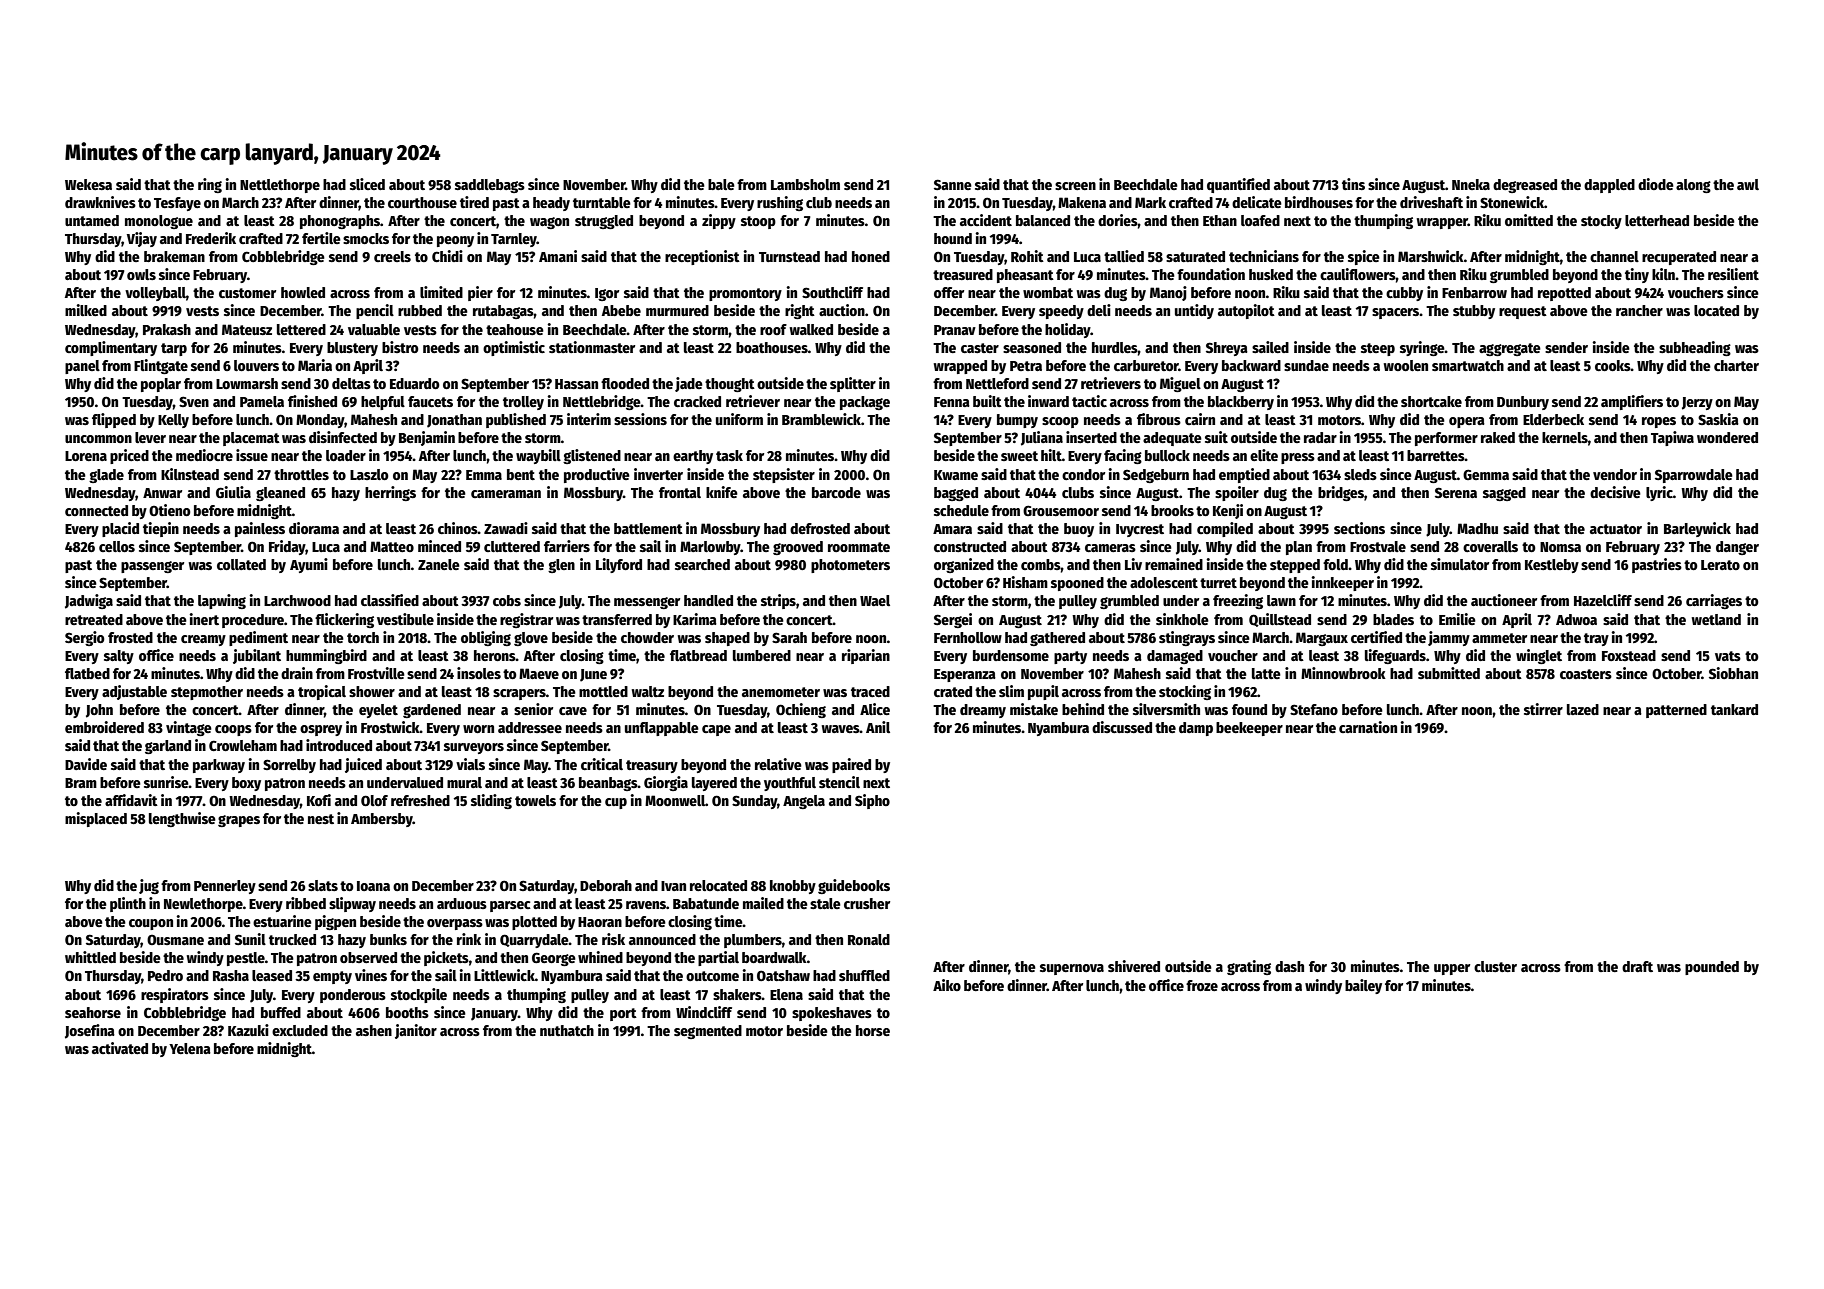 The width and height of the screenshot is (1824, 1289). I want to click on saddlebags, so click(490, 186).
